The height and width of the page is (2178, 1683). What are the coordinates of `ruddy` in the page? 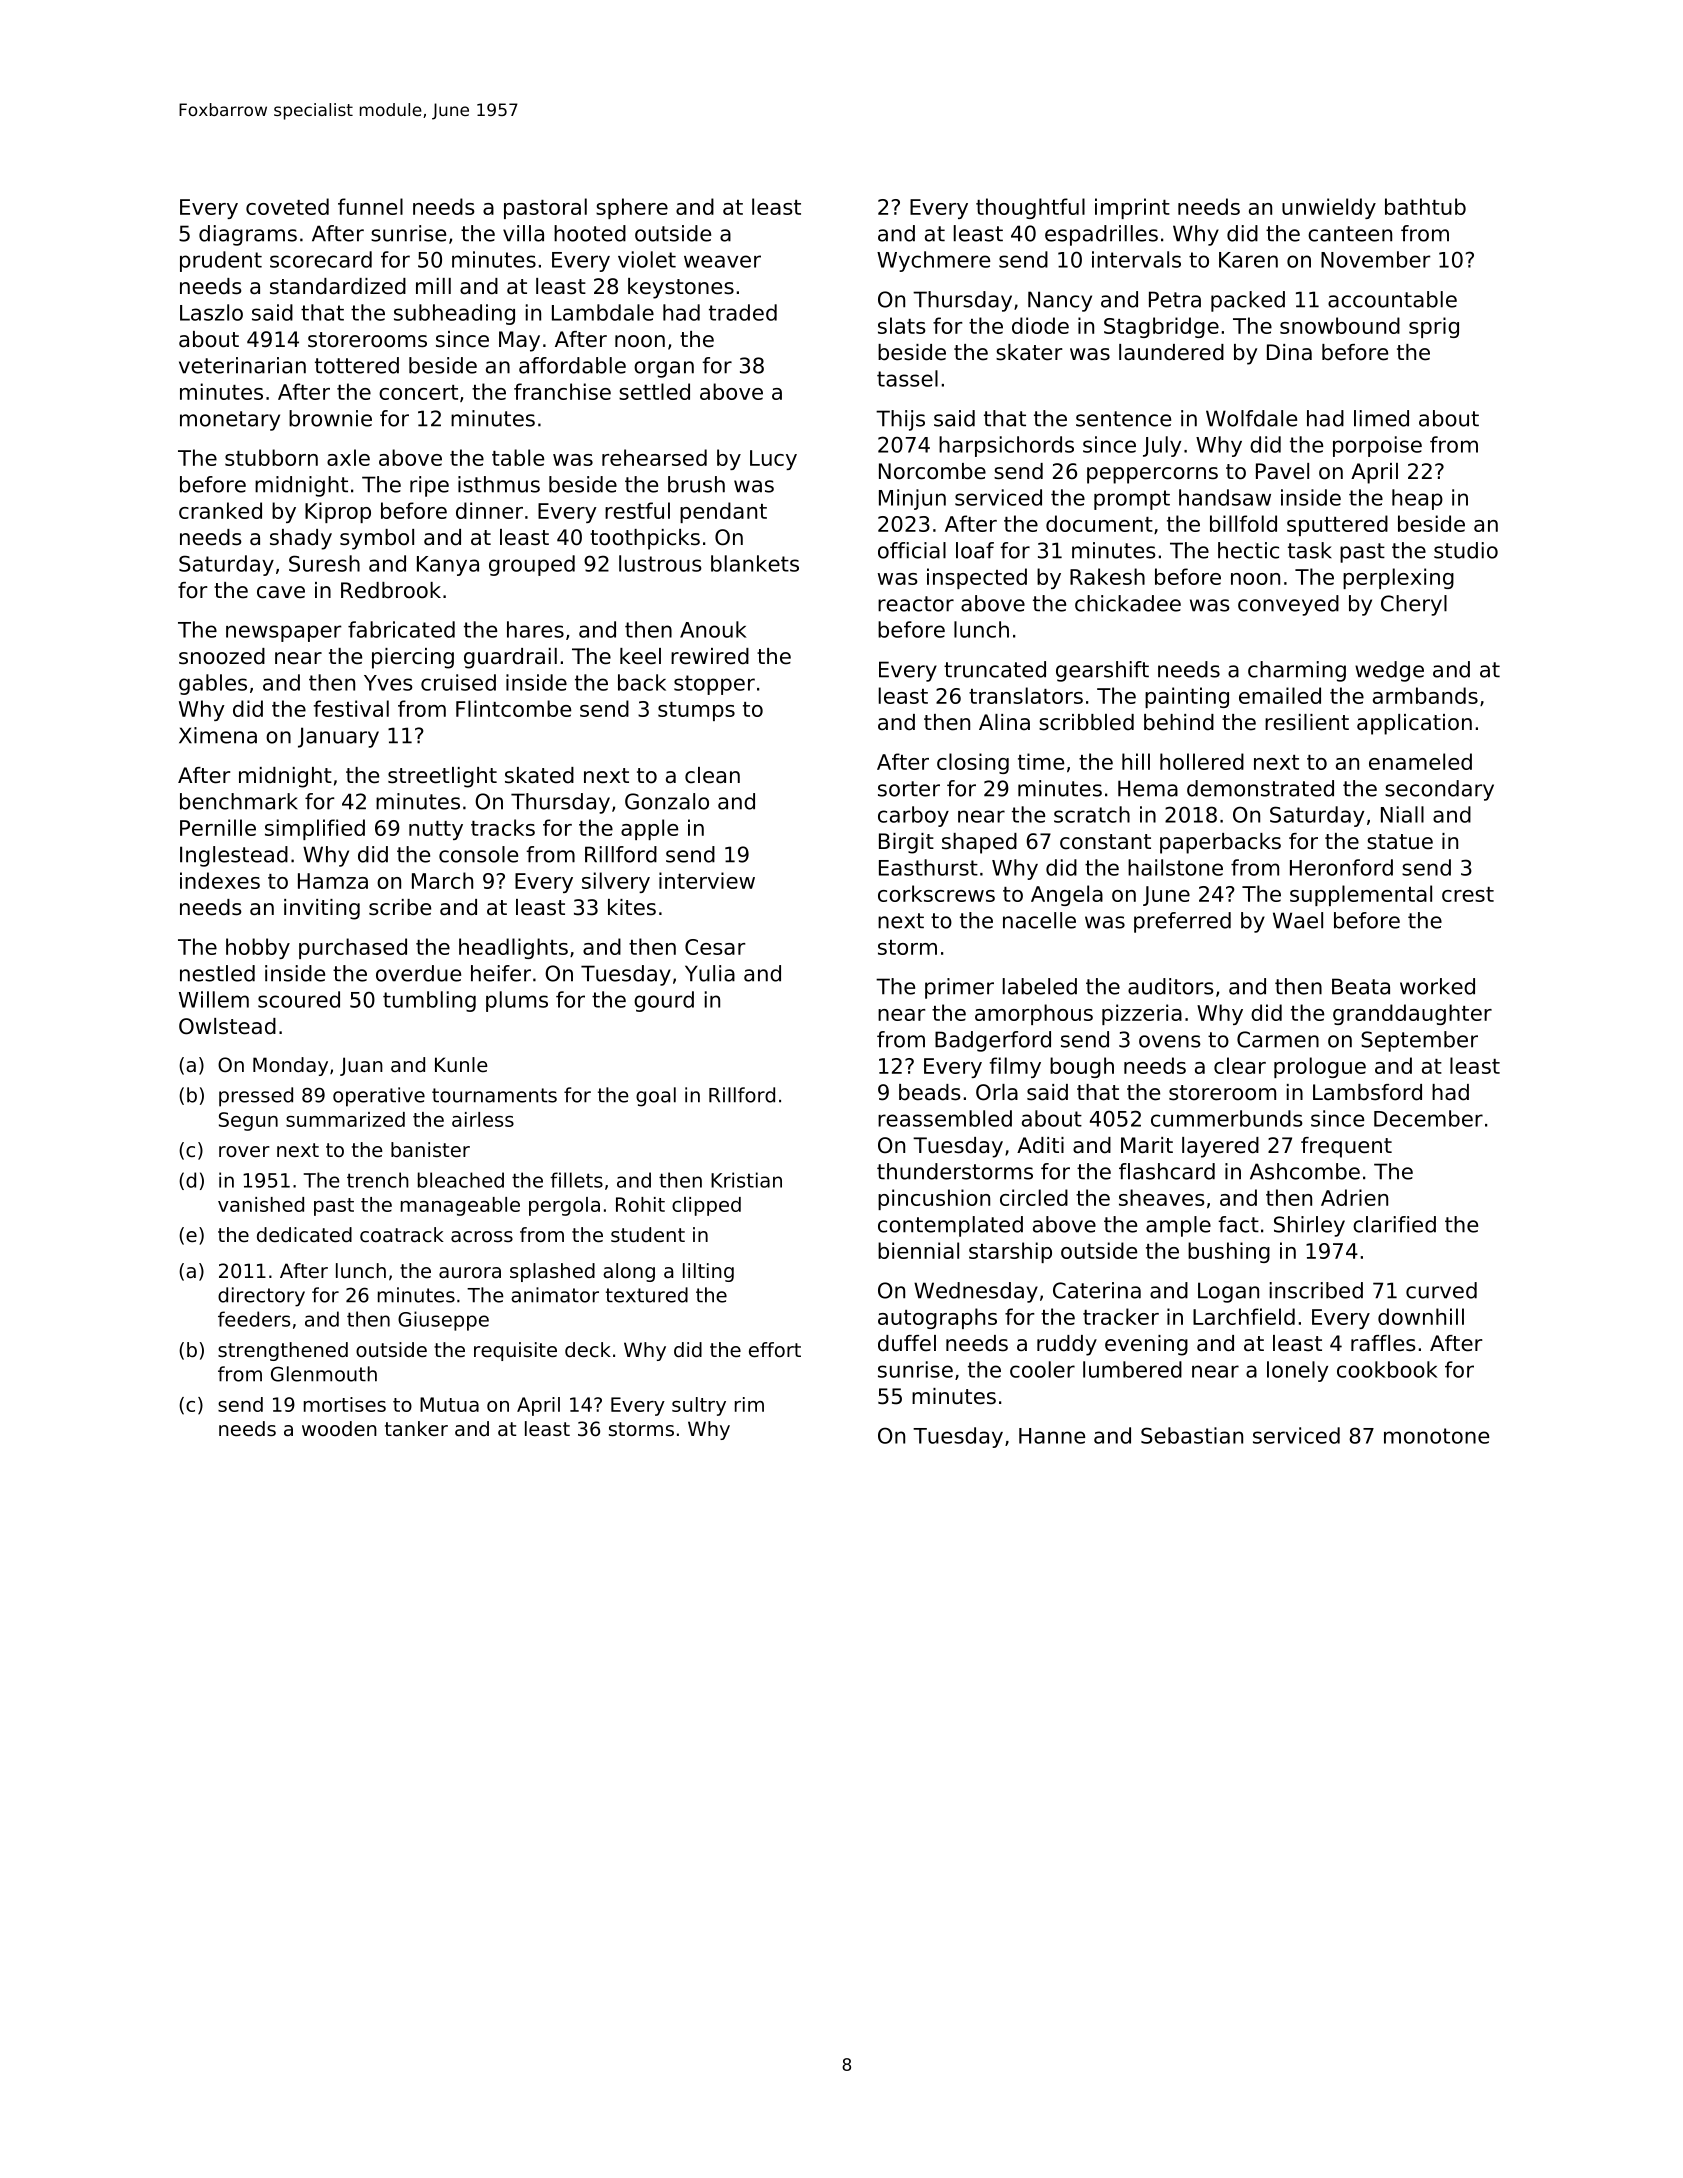 It's located at (1067, 1345).
